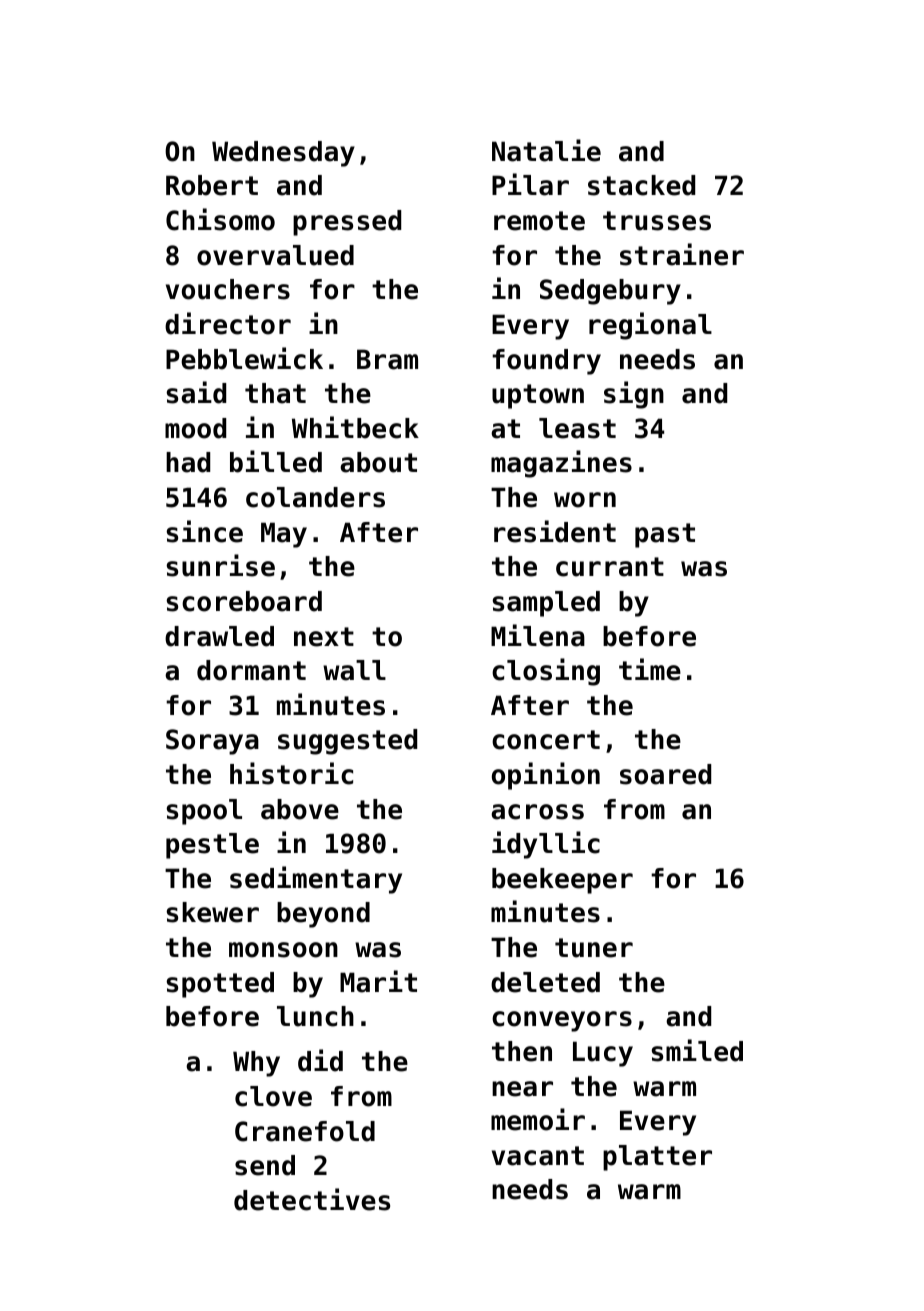 This screenshot has width=924, height=1311. Describe the element at coordinates (546, 672) in the screenshot. I see `closing` at that location.
